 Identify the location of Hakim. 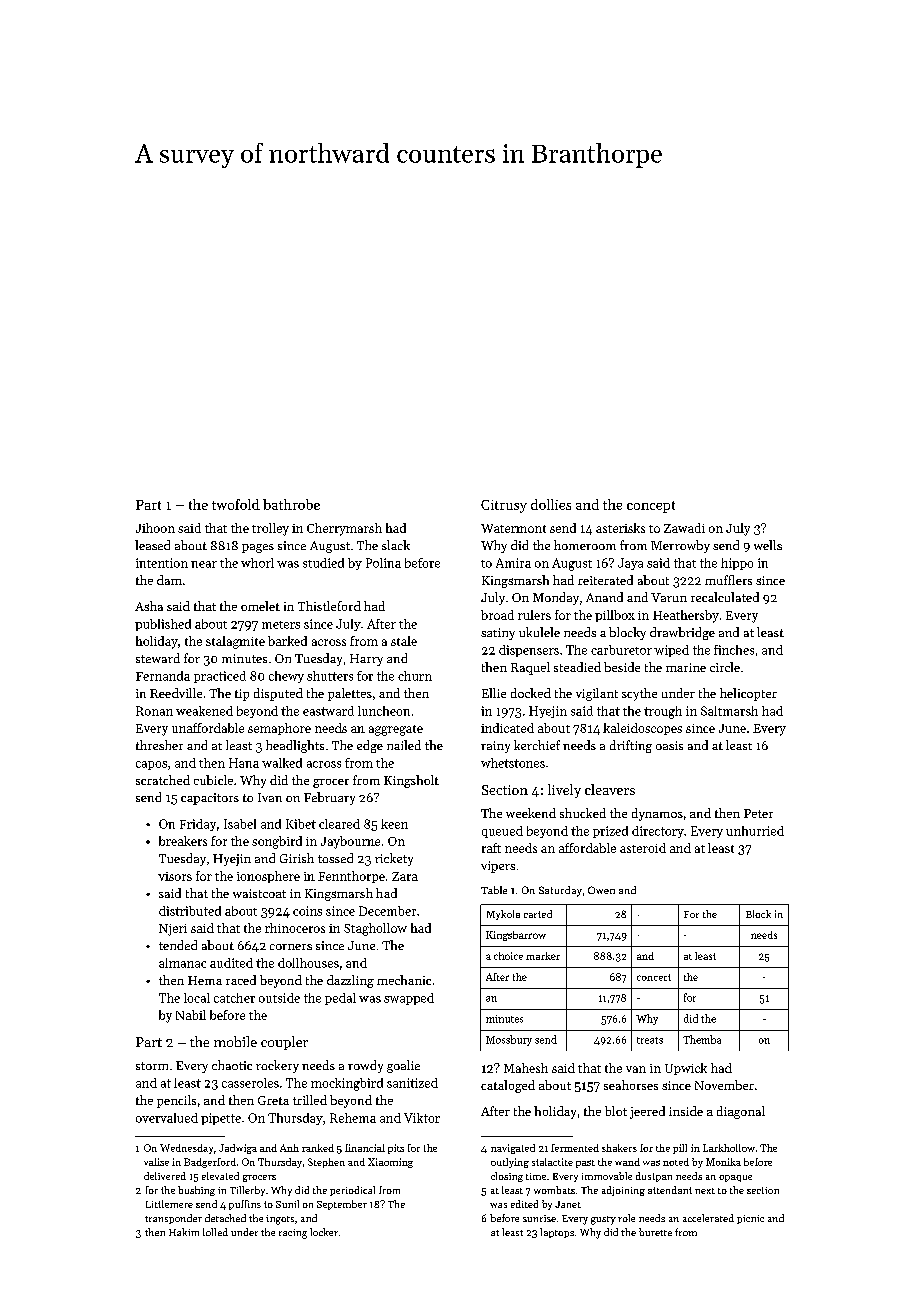
(184, 1232).
